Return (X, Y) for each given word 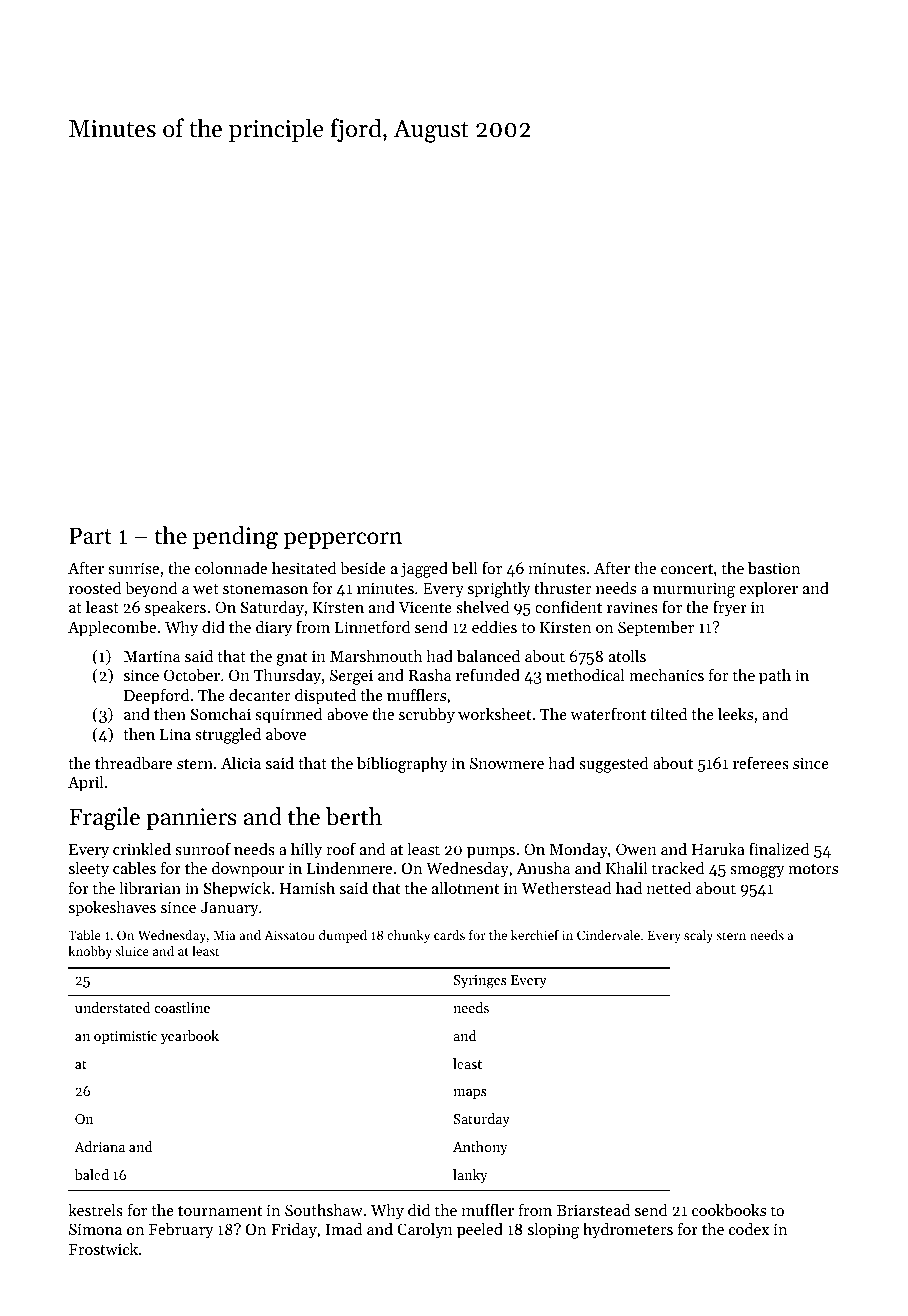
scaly (698, 936)
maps (470, 1094)
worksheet (494, 714)
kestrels (95, 1210)
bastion (774, 568)
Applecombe (112, 629)
